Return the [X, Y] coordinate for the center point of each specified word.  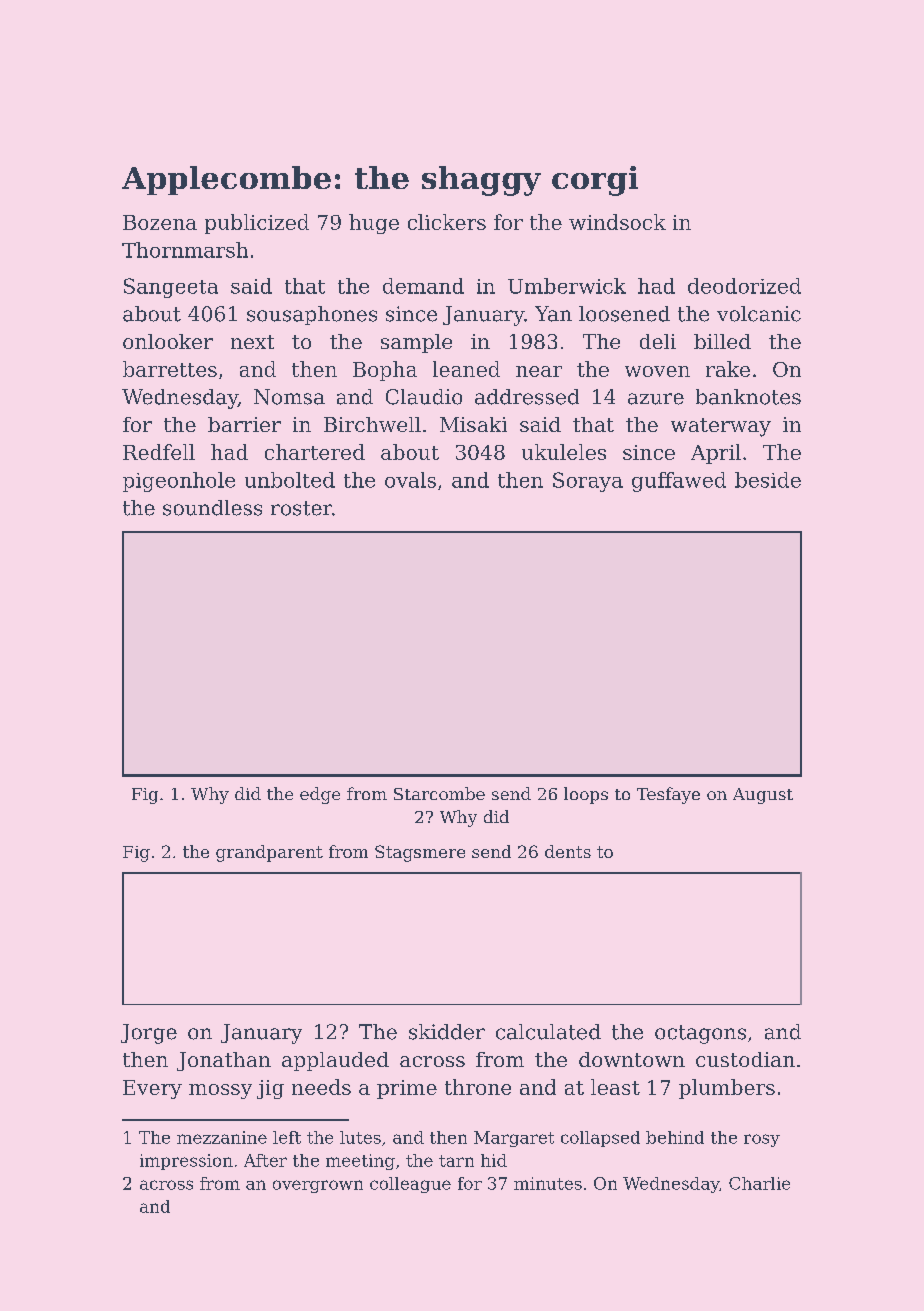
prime [407, 1089]
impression [186, 1162]
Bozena [160, 222]
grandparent [269, 853]
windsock [617, 222]
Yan [553, 314]
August [763, 796]
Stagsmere [420, 853]
